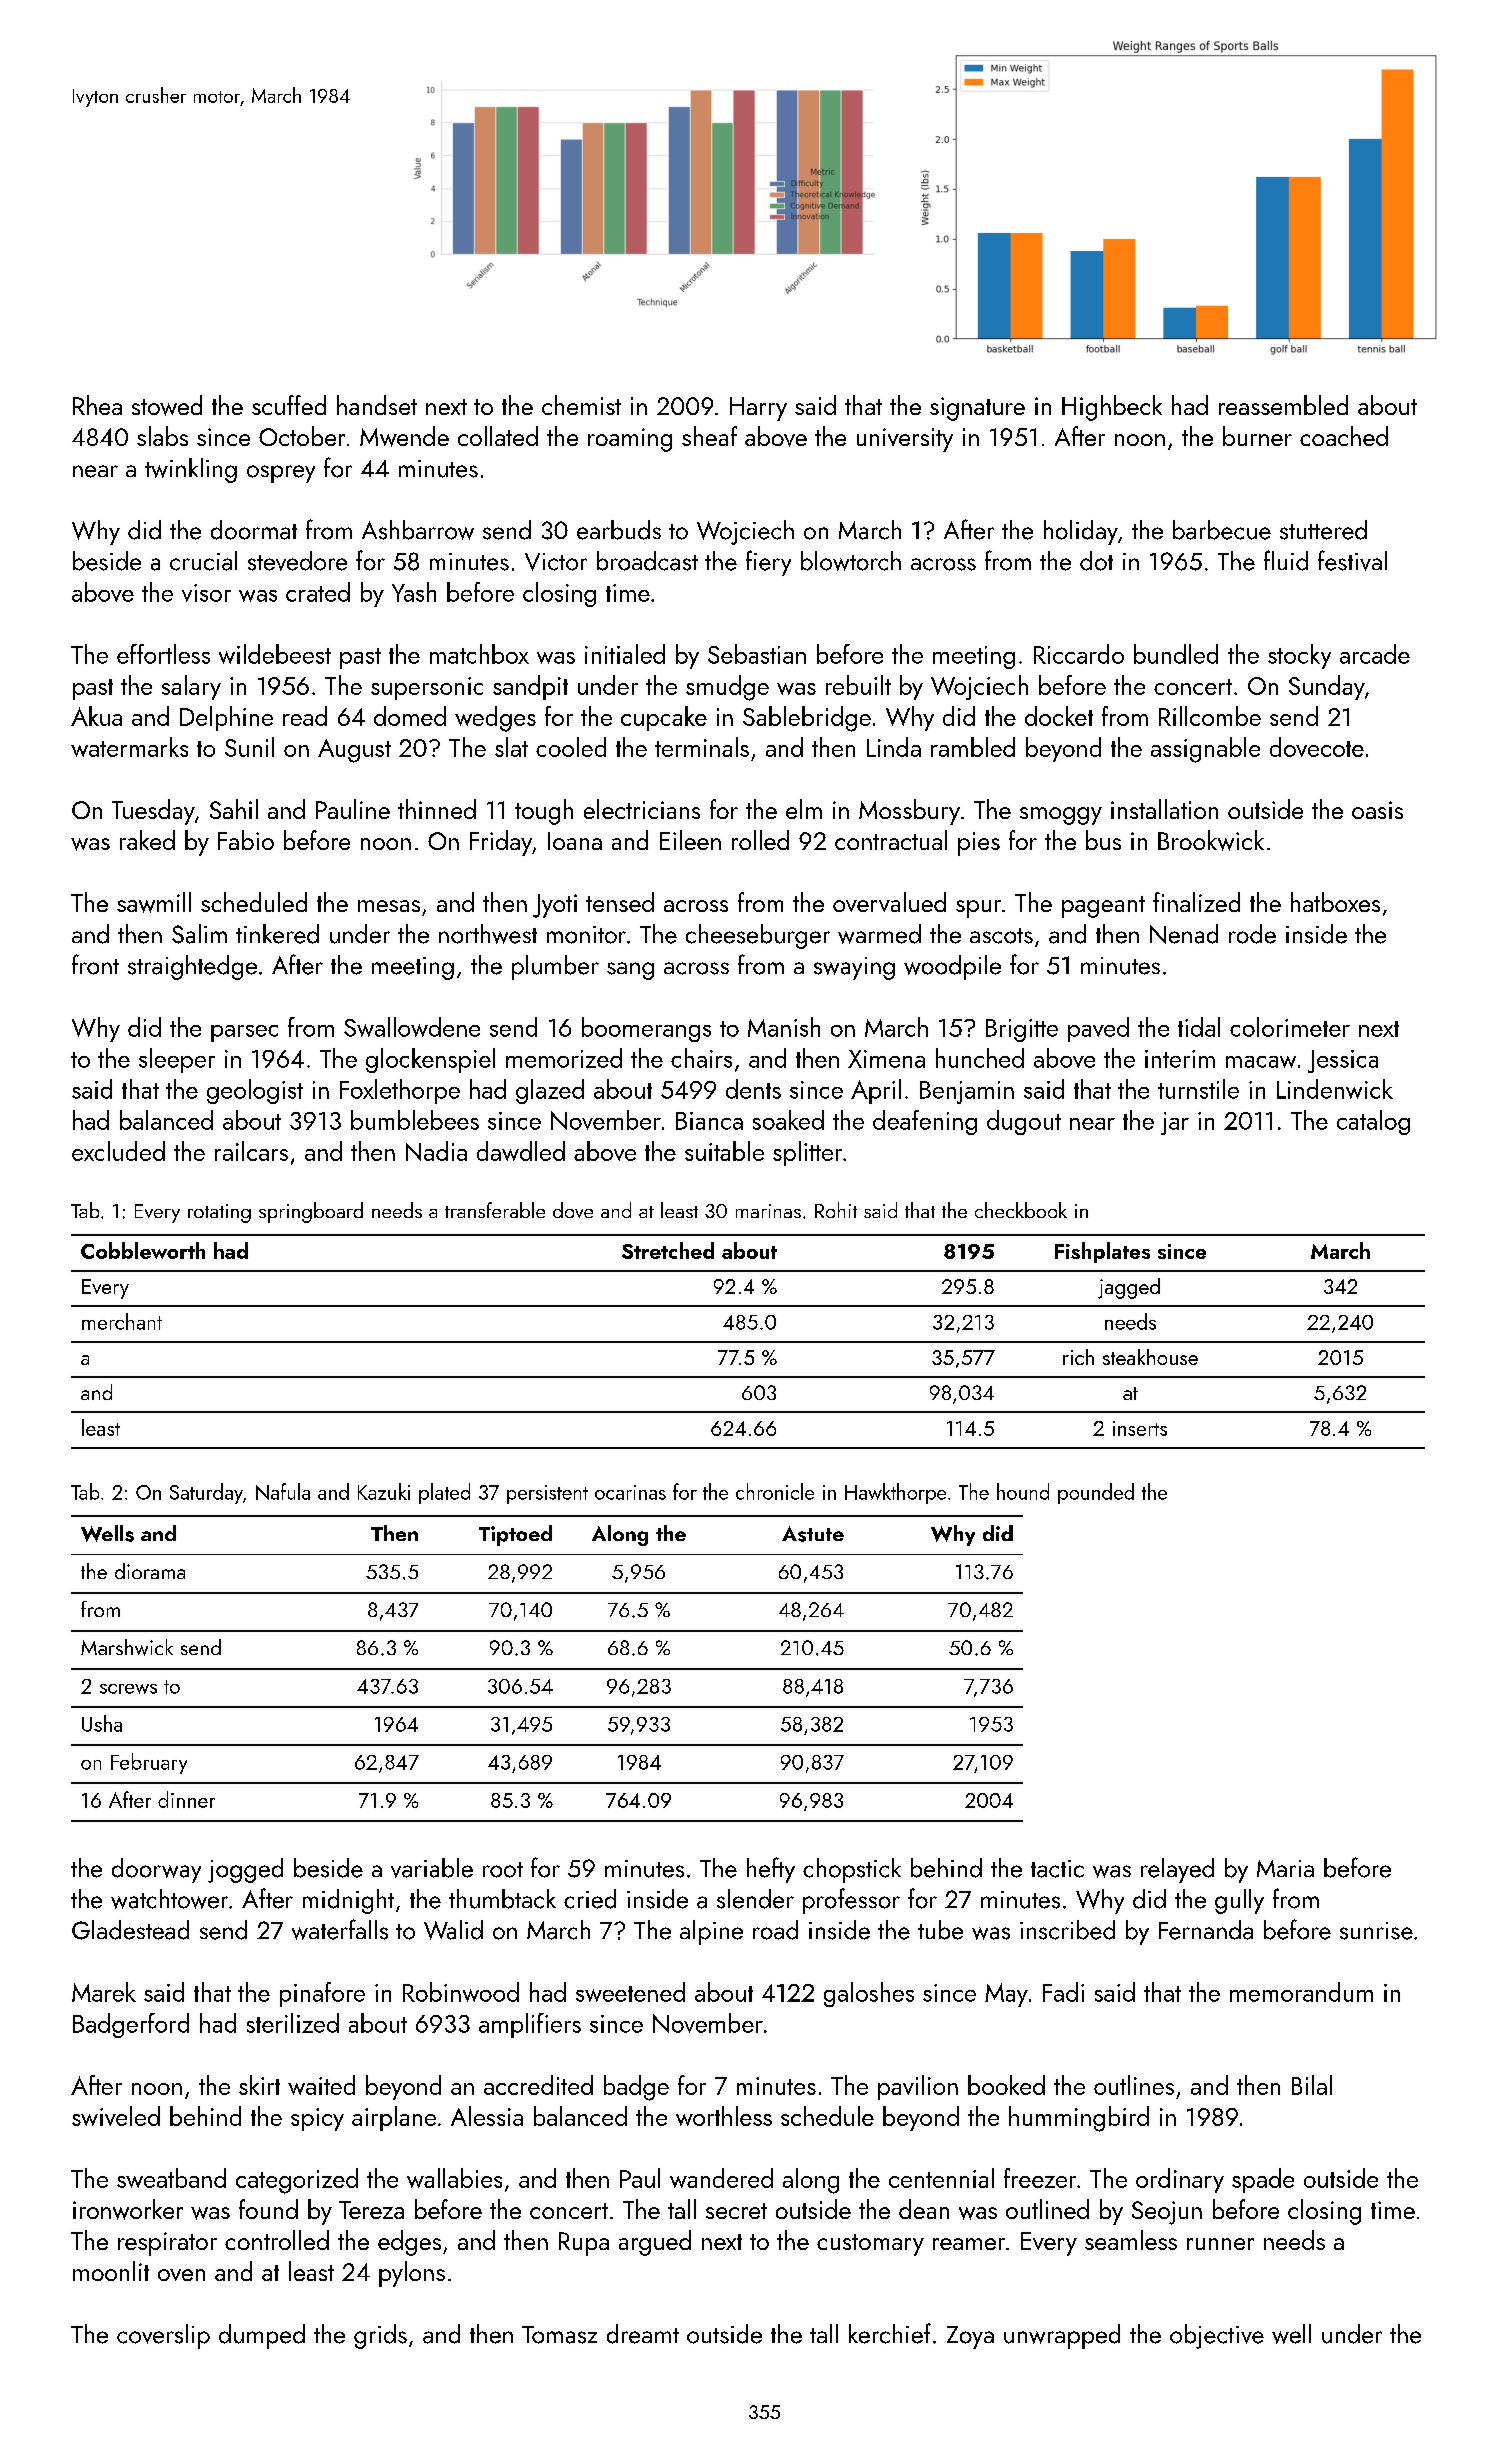  Describe the element at coordinates (311, 1212) in the screenshot. I see `springboard` at that location.
